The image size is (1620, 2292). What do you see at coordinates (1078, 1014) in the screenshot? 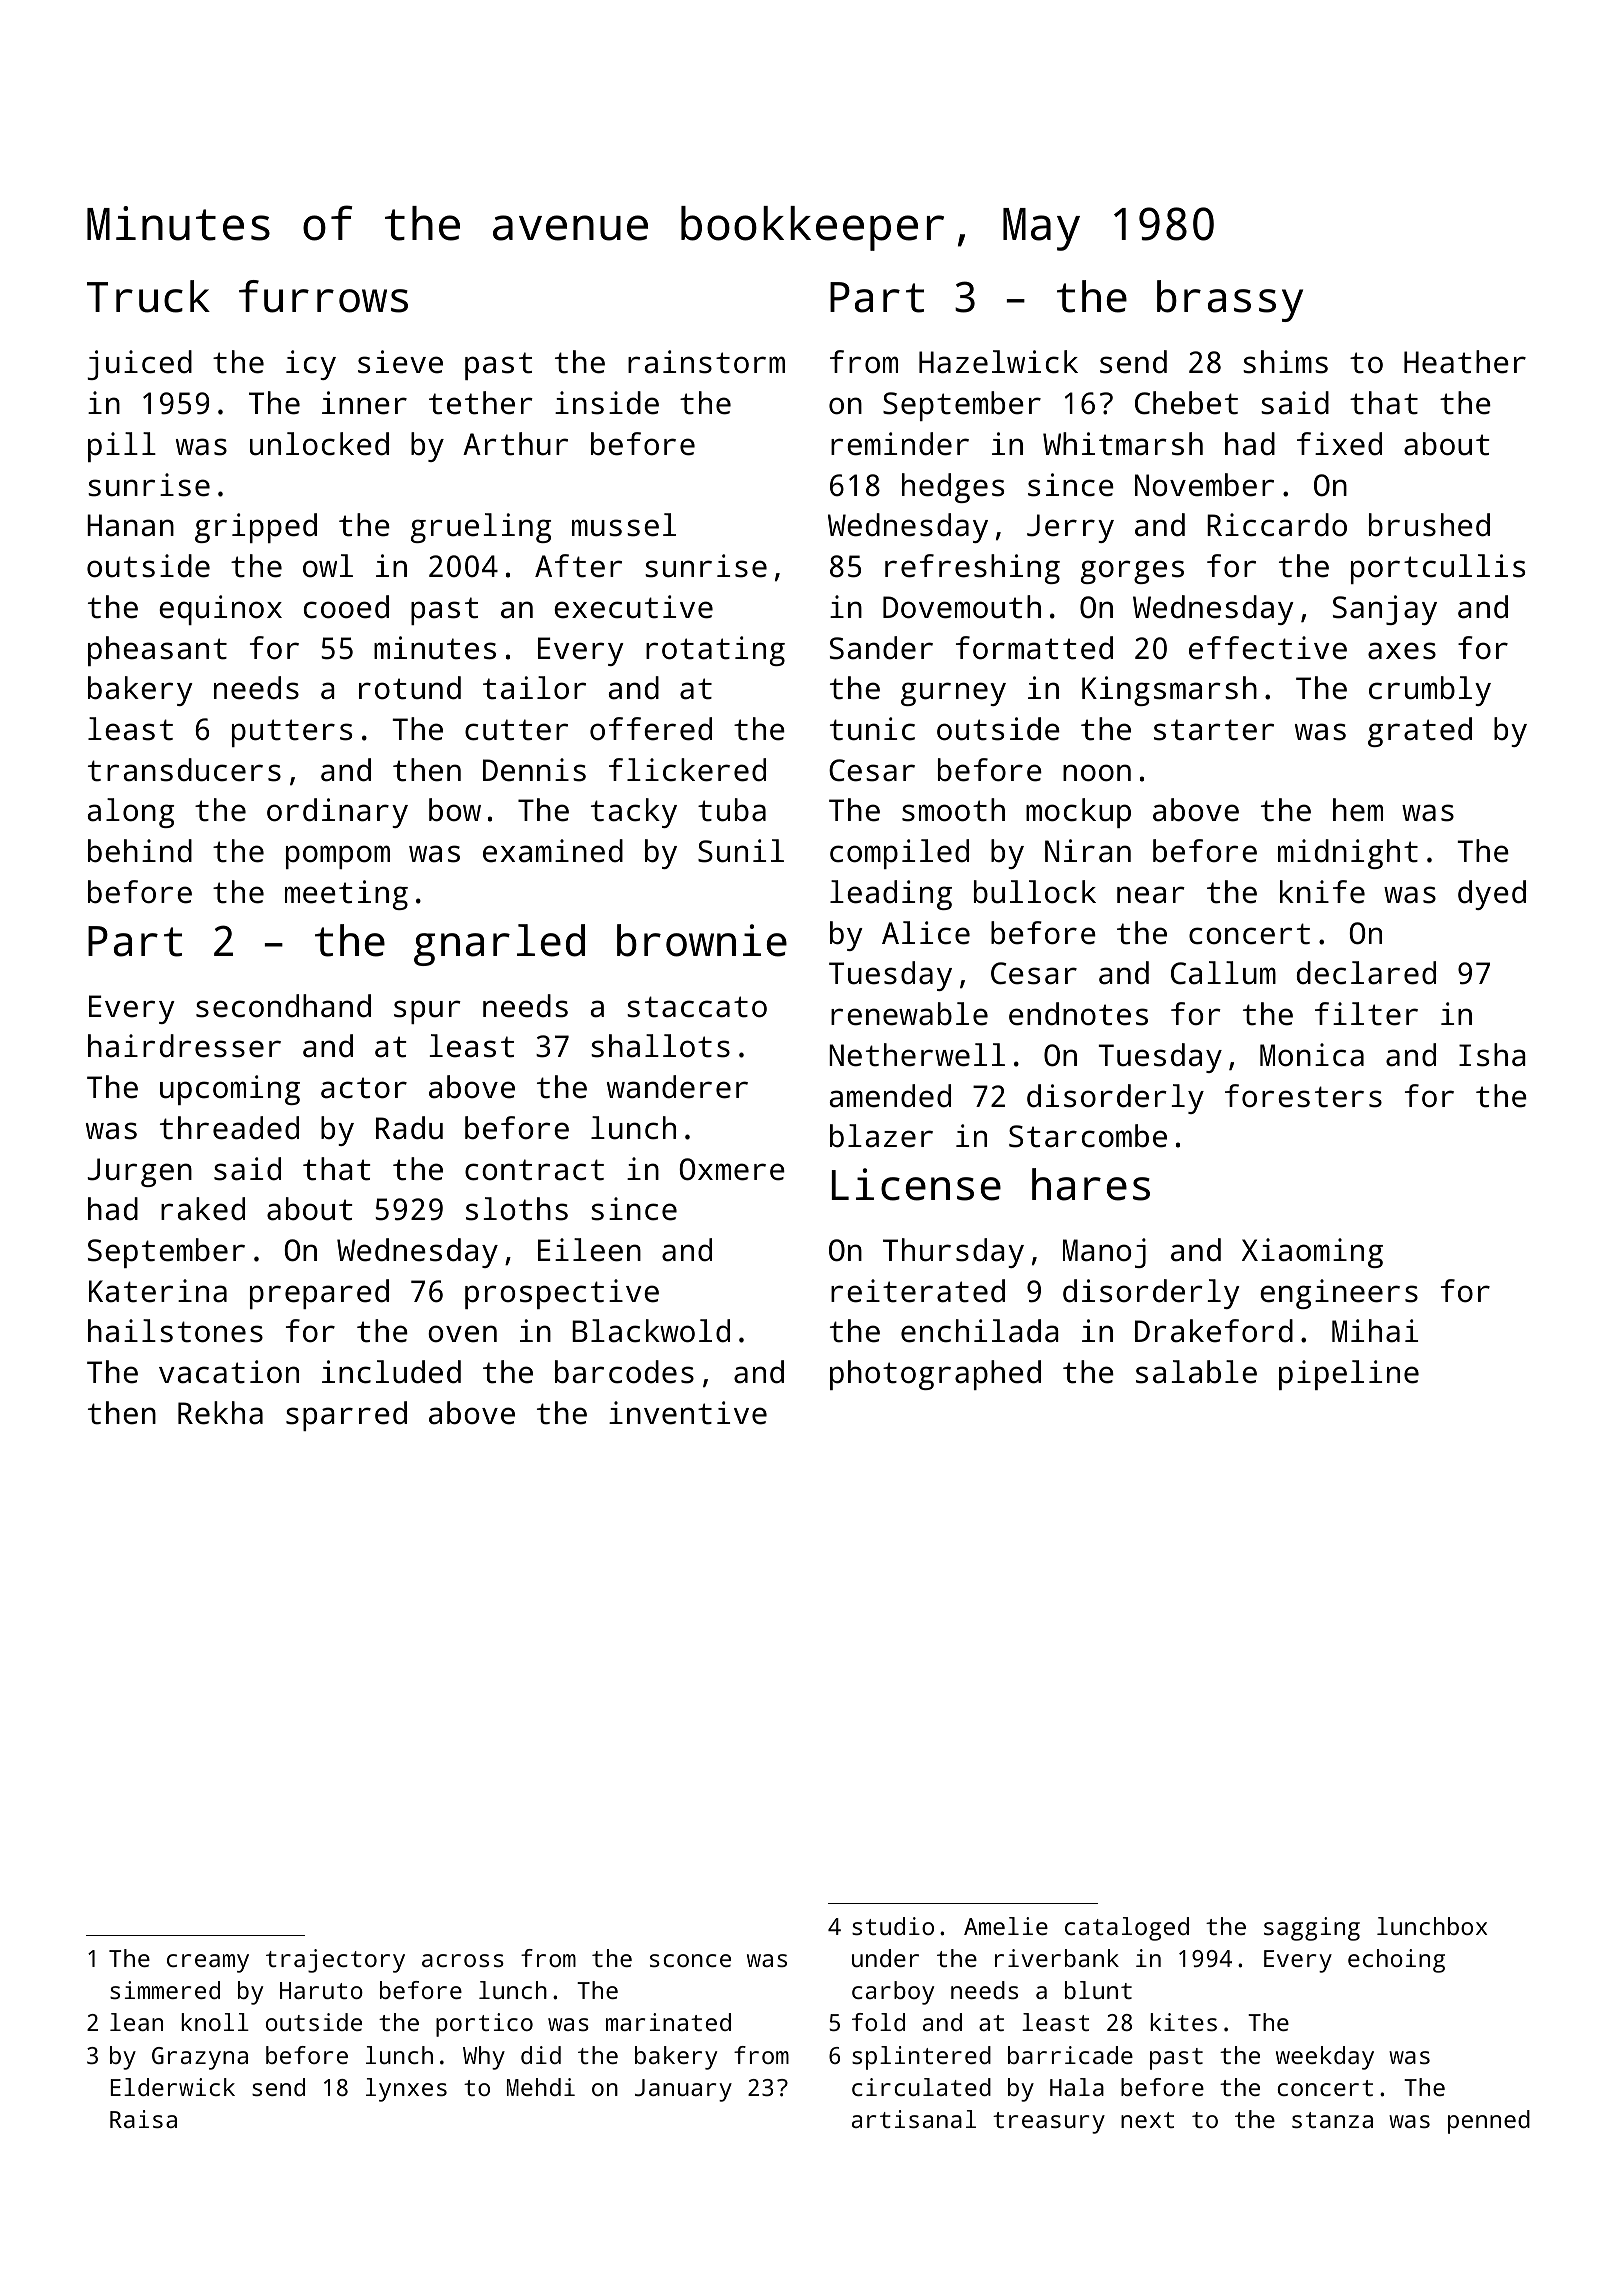
I see `endnotes` at bounding box center [1078, 1014].
